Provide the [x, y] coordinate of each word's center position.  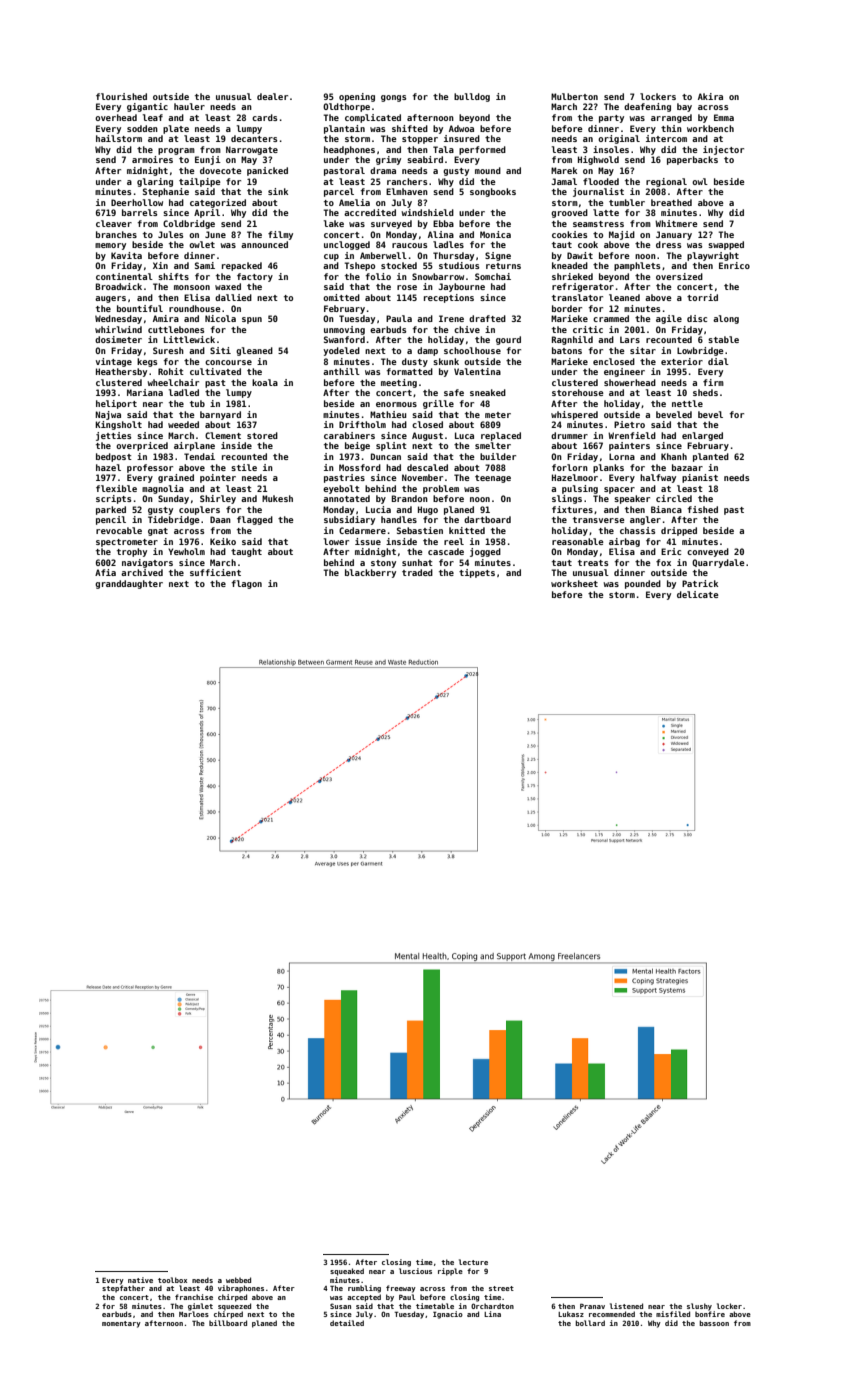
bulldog [472, 97]
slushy [699, 1307]
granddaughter [129, 584]
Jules [170, 234]
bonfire [710, 1314]
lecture [473, 1262]
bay [684, 107]
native [140, 1280]
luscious [415, 1271]
